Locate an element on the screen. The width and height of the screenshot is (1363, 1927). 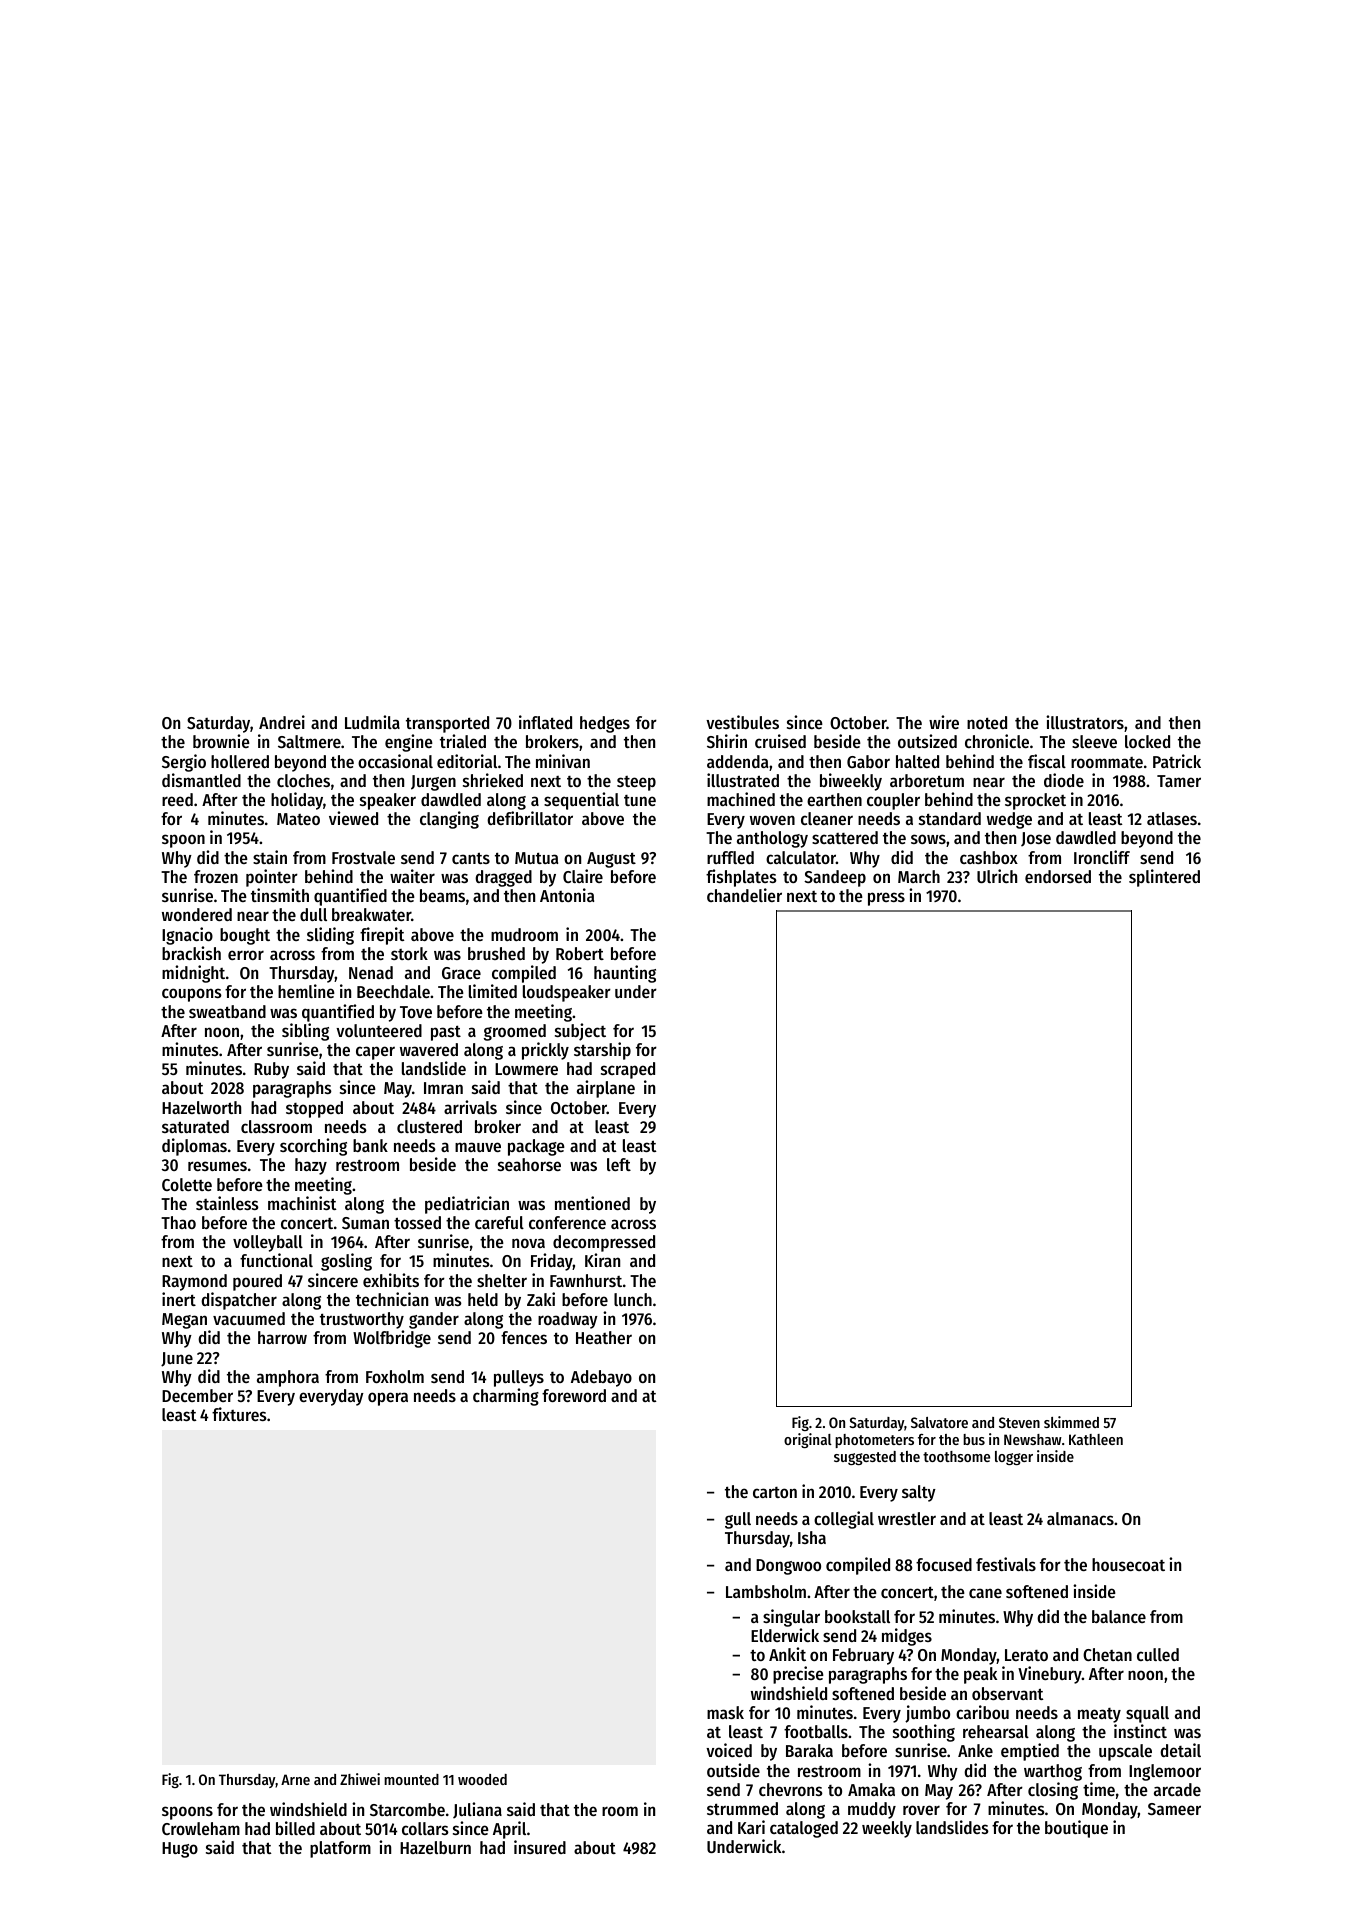
left is located at coordinates (619, 1164).
